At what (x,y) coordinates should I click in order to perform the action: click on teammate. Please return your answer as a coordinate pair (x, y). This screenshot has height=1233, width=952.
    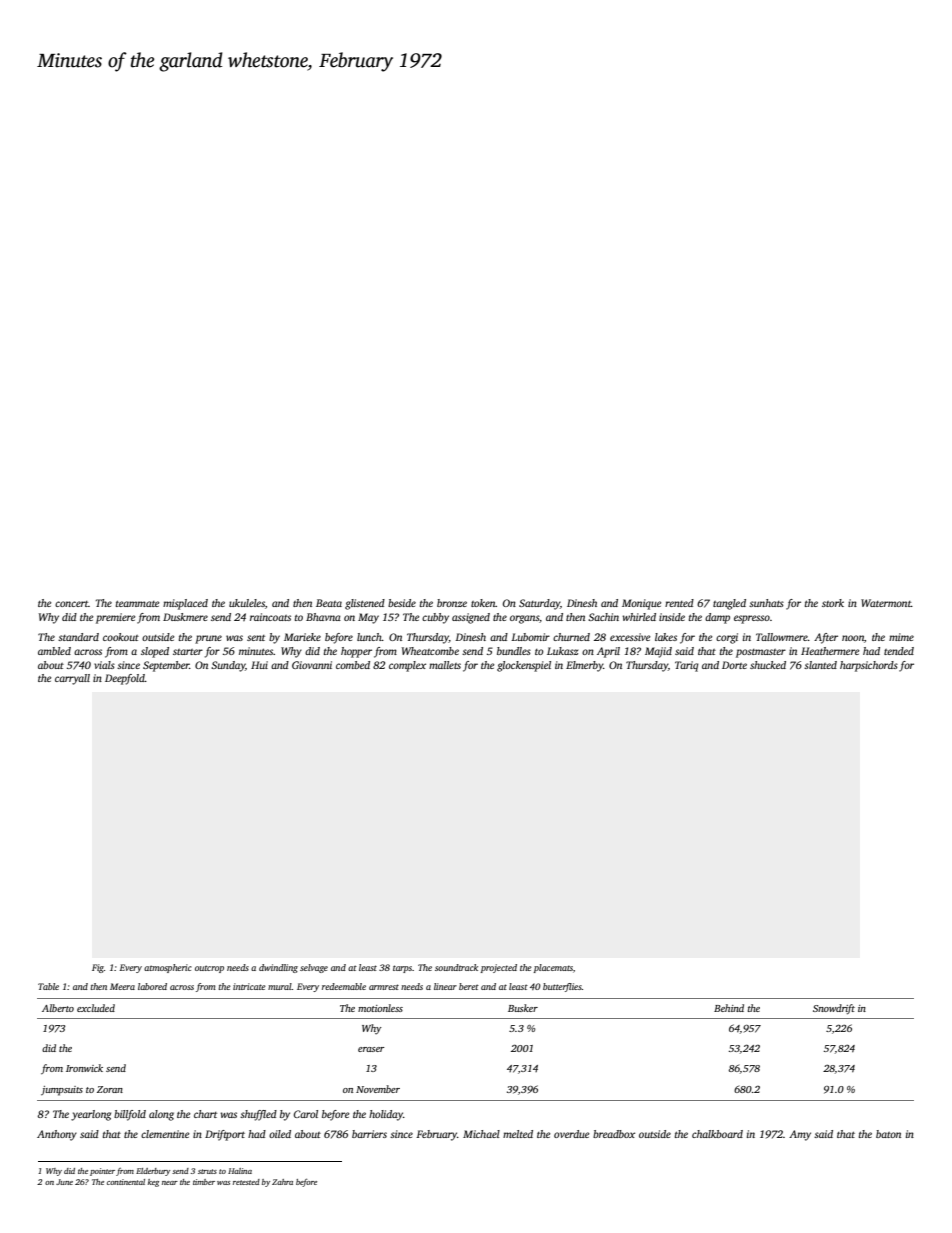
    Looking at the image, I should click on (137, 603).
